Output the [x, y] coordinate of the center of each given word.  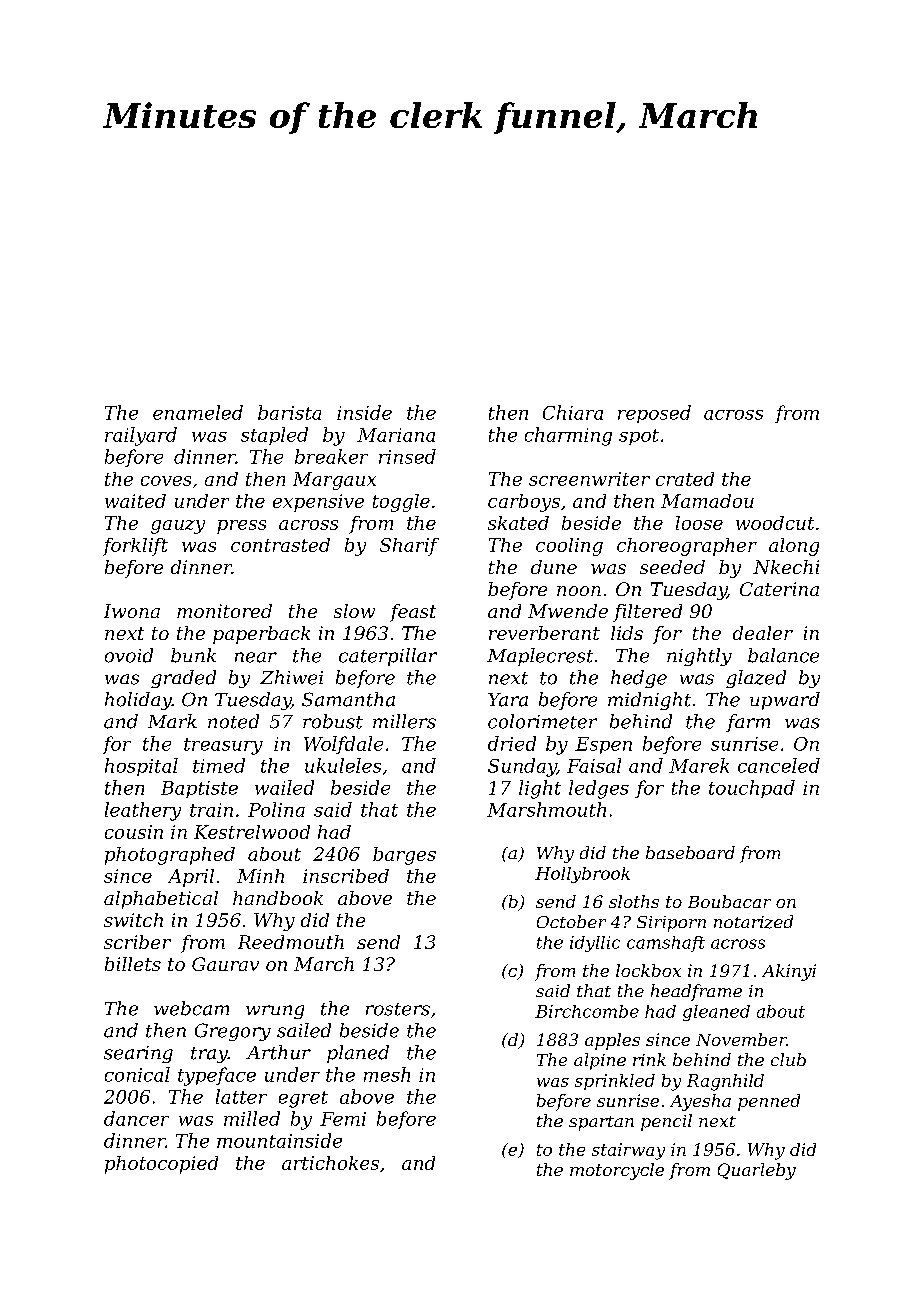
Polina [276, 809]
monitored [224, 611]
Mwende [568, 611]
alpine [600, 1061]
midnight [649, 701]
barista [289, 412]
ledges [599, 789]
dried [512, 743]
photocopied [161, 1165]
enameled [198, 412]
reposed [654, 414]
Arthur [278, 1052]
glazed [756, 679]
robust [333, 721]
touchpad [752, 789]
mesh [387, 1074]
